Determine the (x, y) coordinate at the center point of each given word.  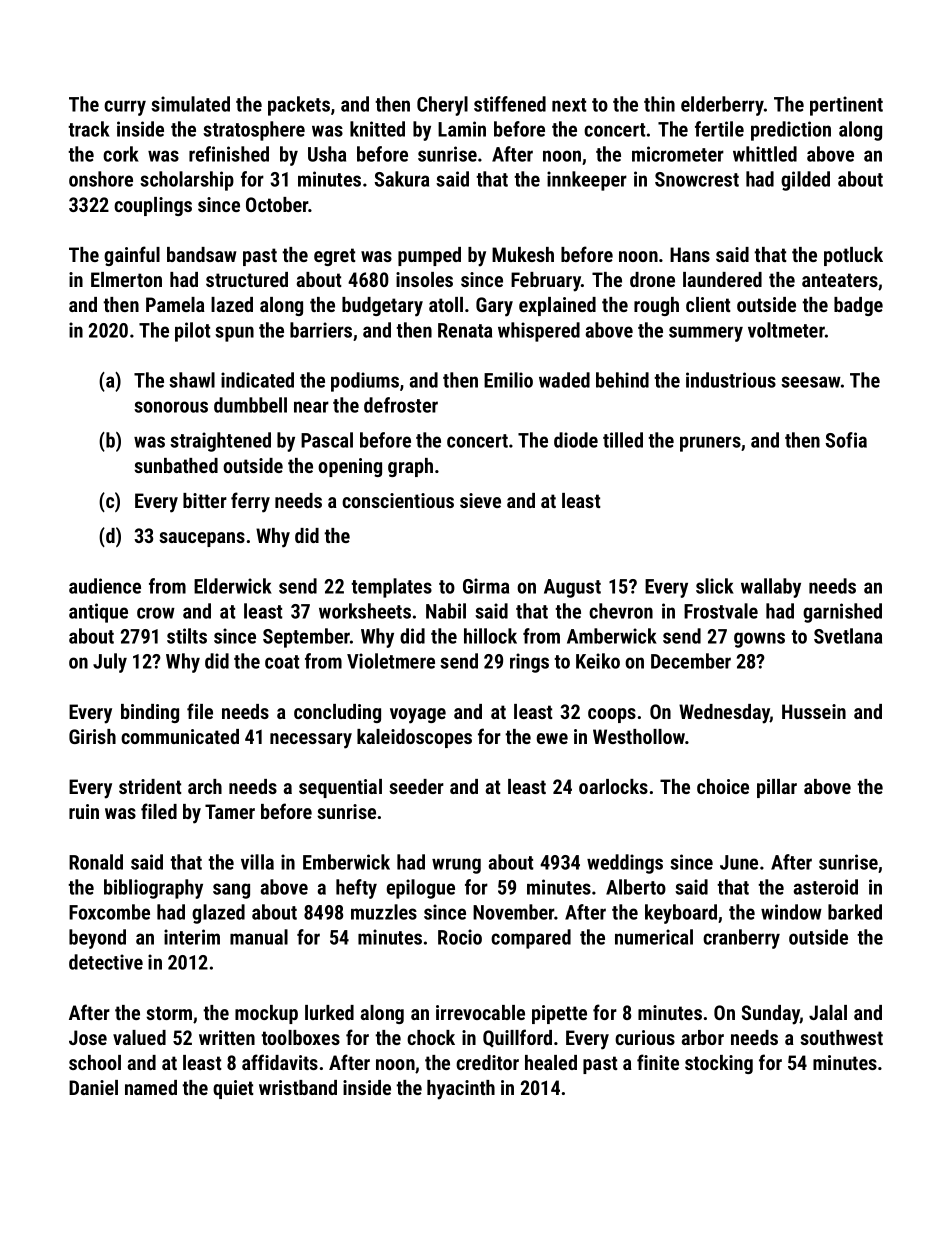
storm (169, 1013)
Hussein (814, 711)
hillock (490, 636)
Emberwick (346, 862)
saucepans (202, 539)
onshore (101, 179)
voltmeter (786, 330)
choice (723, 786)
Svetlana (848, 636)
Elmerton (126, 279)
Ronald (96, 862)
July (110, 663)
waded (564, 380)
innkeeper (587, 181)
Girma (486, 586)
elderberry (722, 106)
